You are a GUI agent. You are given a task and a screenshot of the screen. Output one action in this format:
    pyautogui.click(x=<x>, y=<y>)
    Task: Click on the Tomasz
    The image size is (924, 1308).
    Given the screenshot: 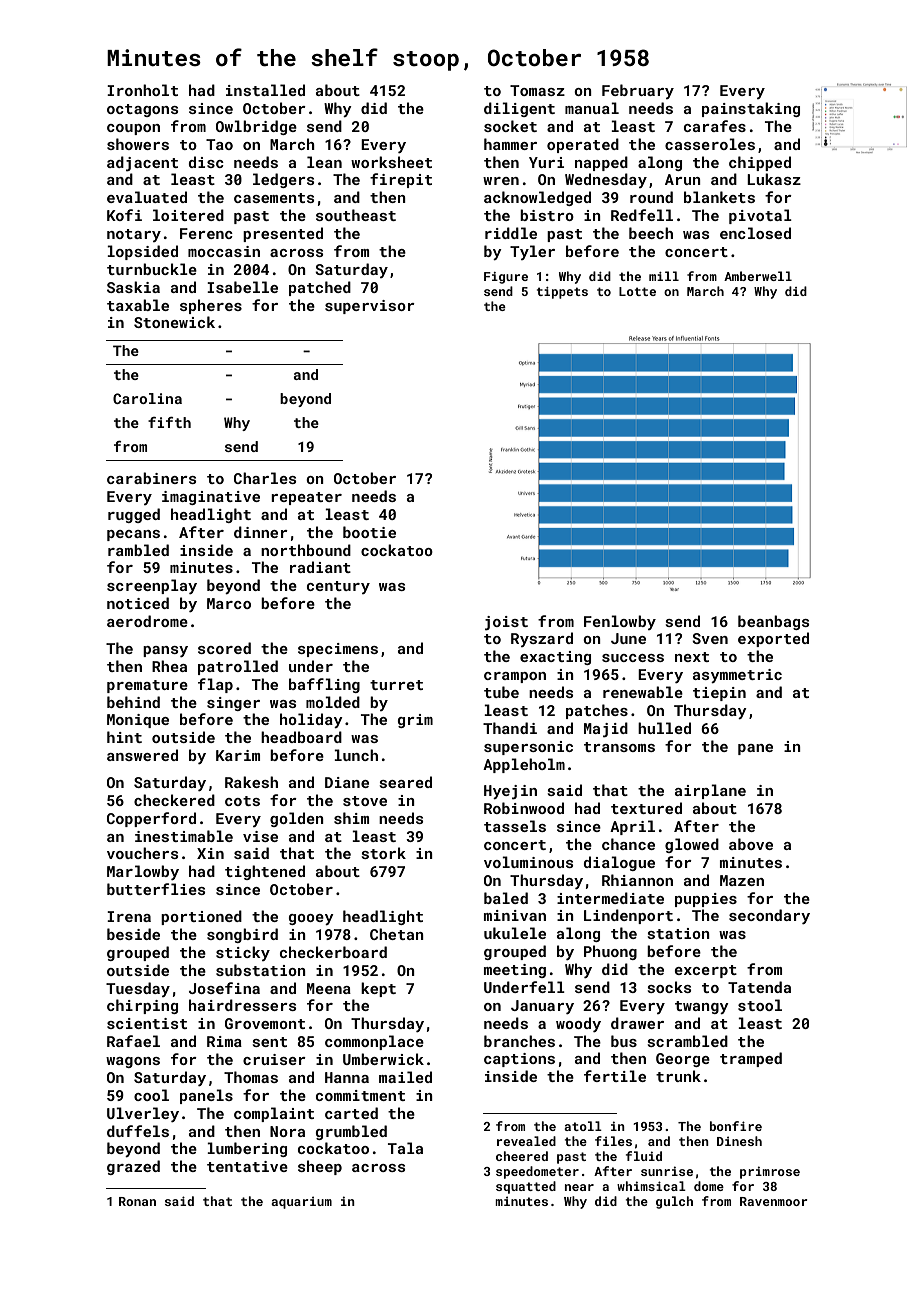 What is the action you would take?
    pyautogui.click(x=537, y=90)
